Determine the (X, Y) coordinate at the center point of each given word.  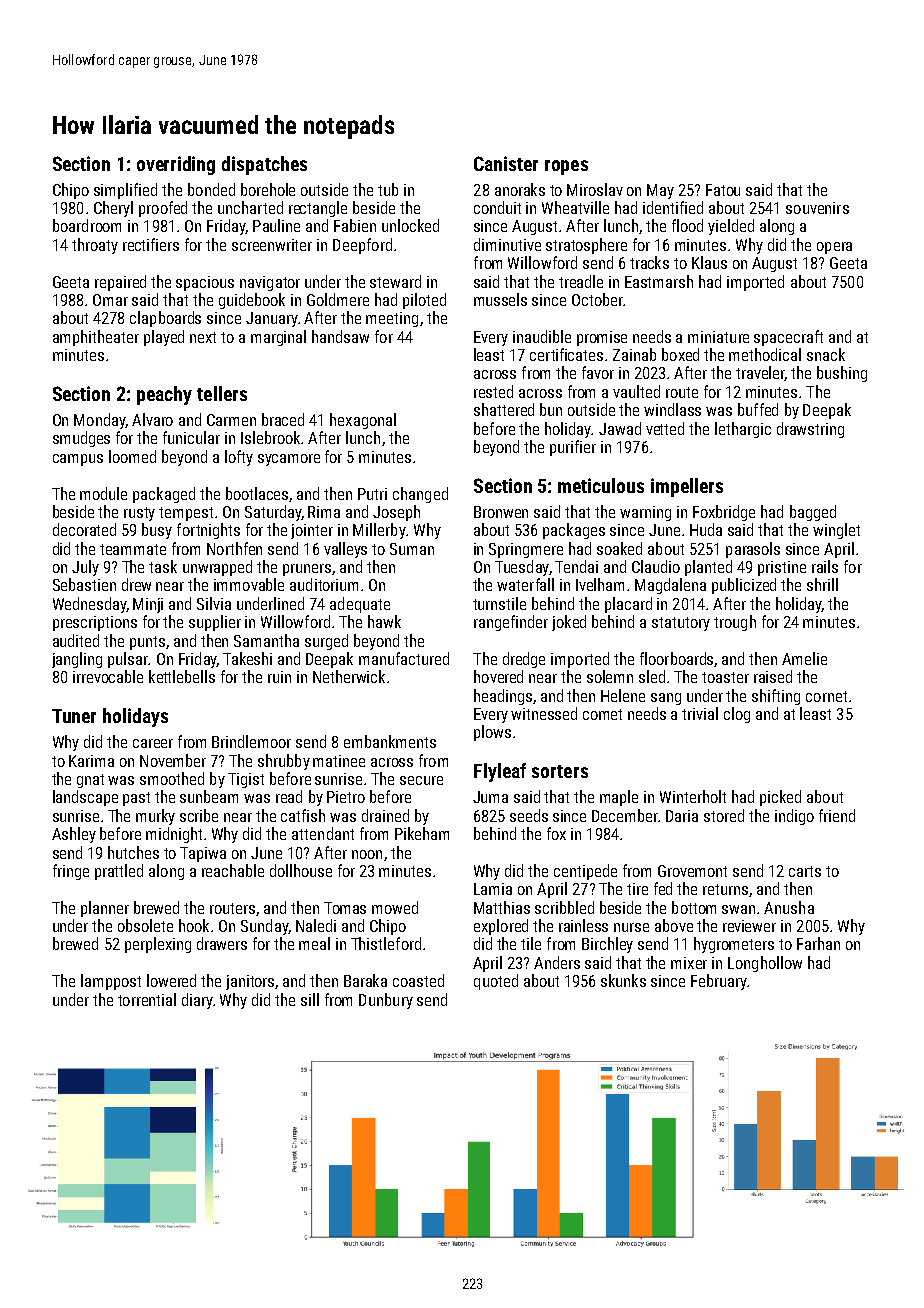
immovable (249, 584)
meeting (392, 319)
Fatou (723, 190)
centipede (585, 872)
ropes (566, 167)
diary (197, 1001)
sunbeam (209, 796)
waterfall (525, 584)
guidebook (252, 301)
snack (826, 354)
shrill (822, 584)
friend (837, 815)
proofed (163, 209)
